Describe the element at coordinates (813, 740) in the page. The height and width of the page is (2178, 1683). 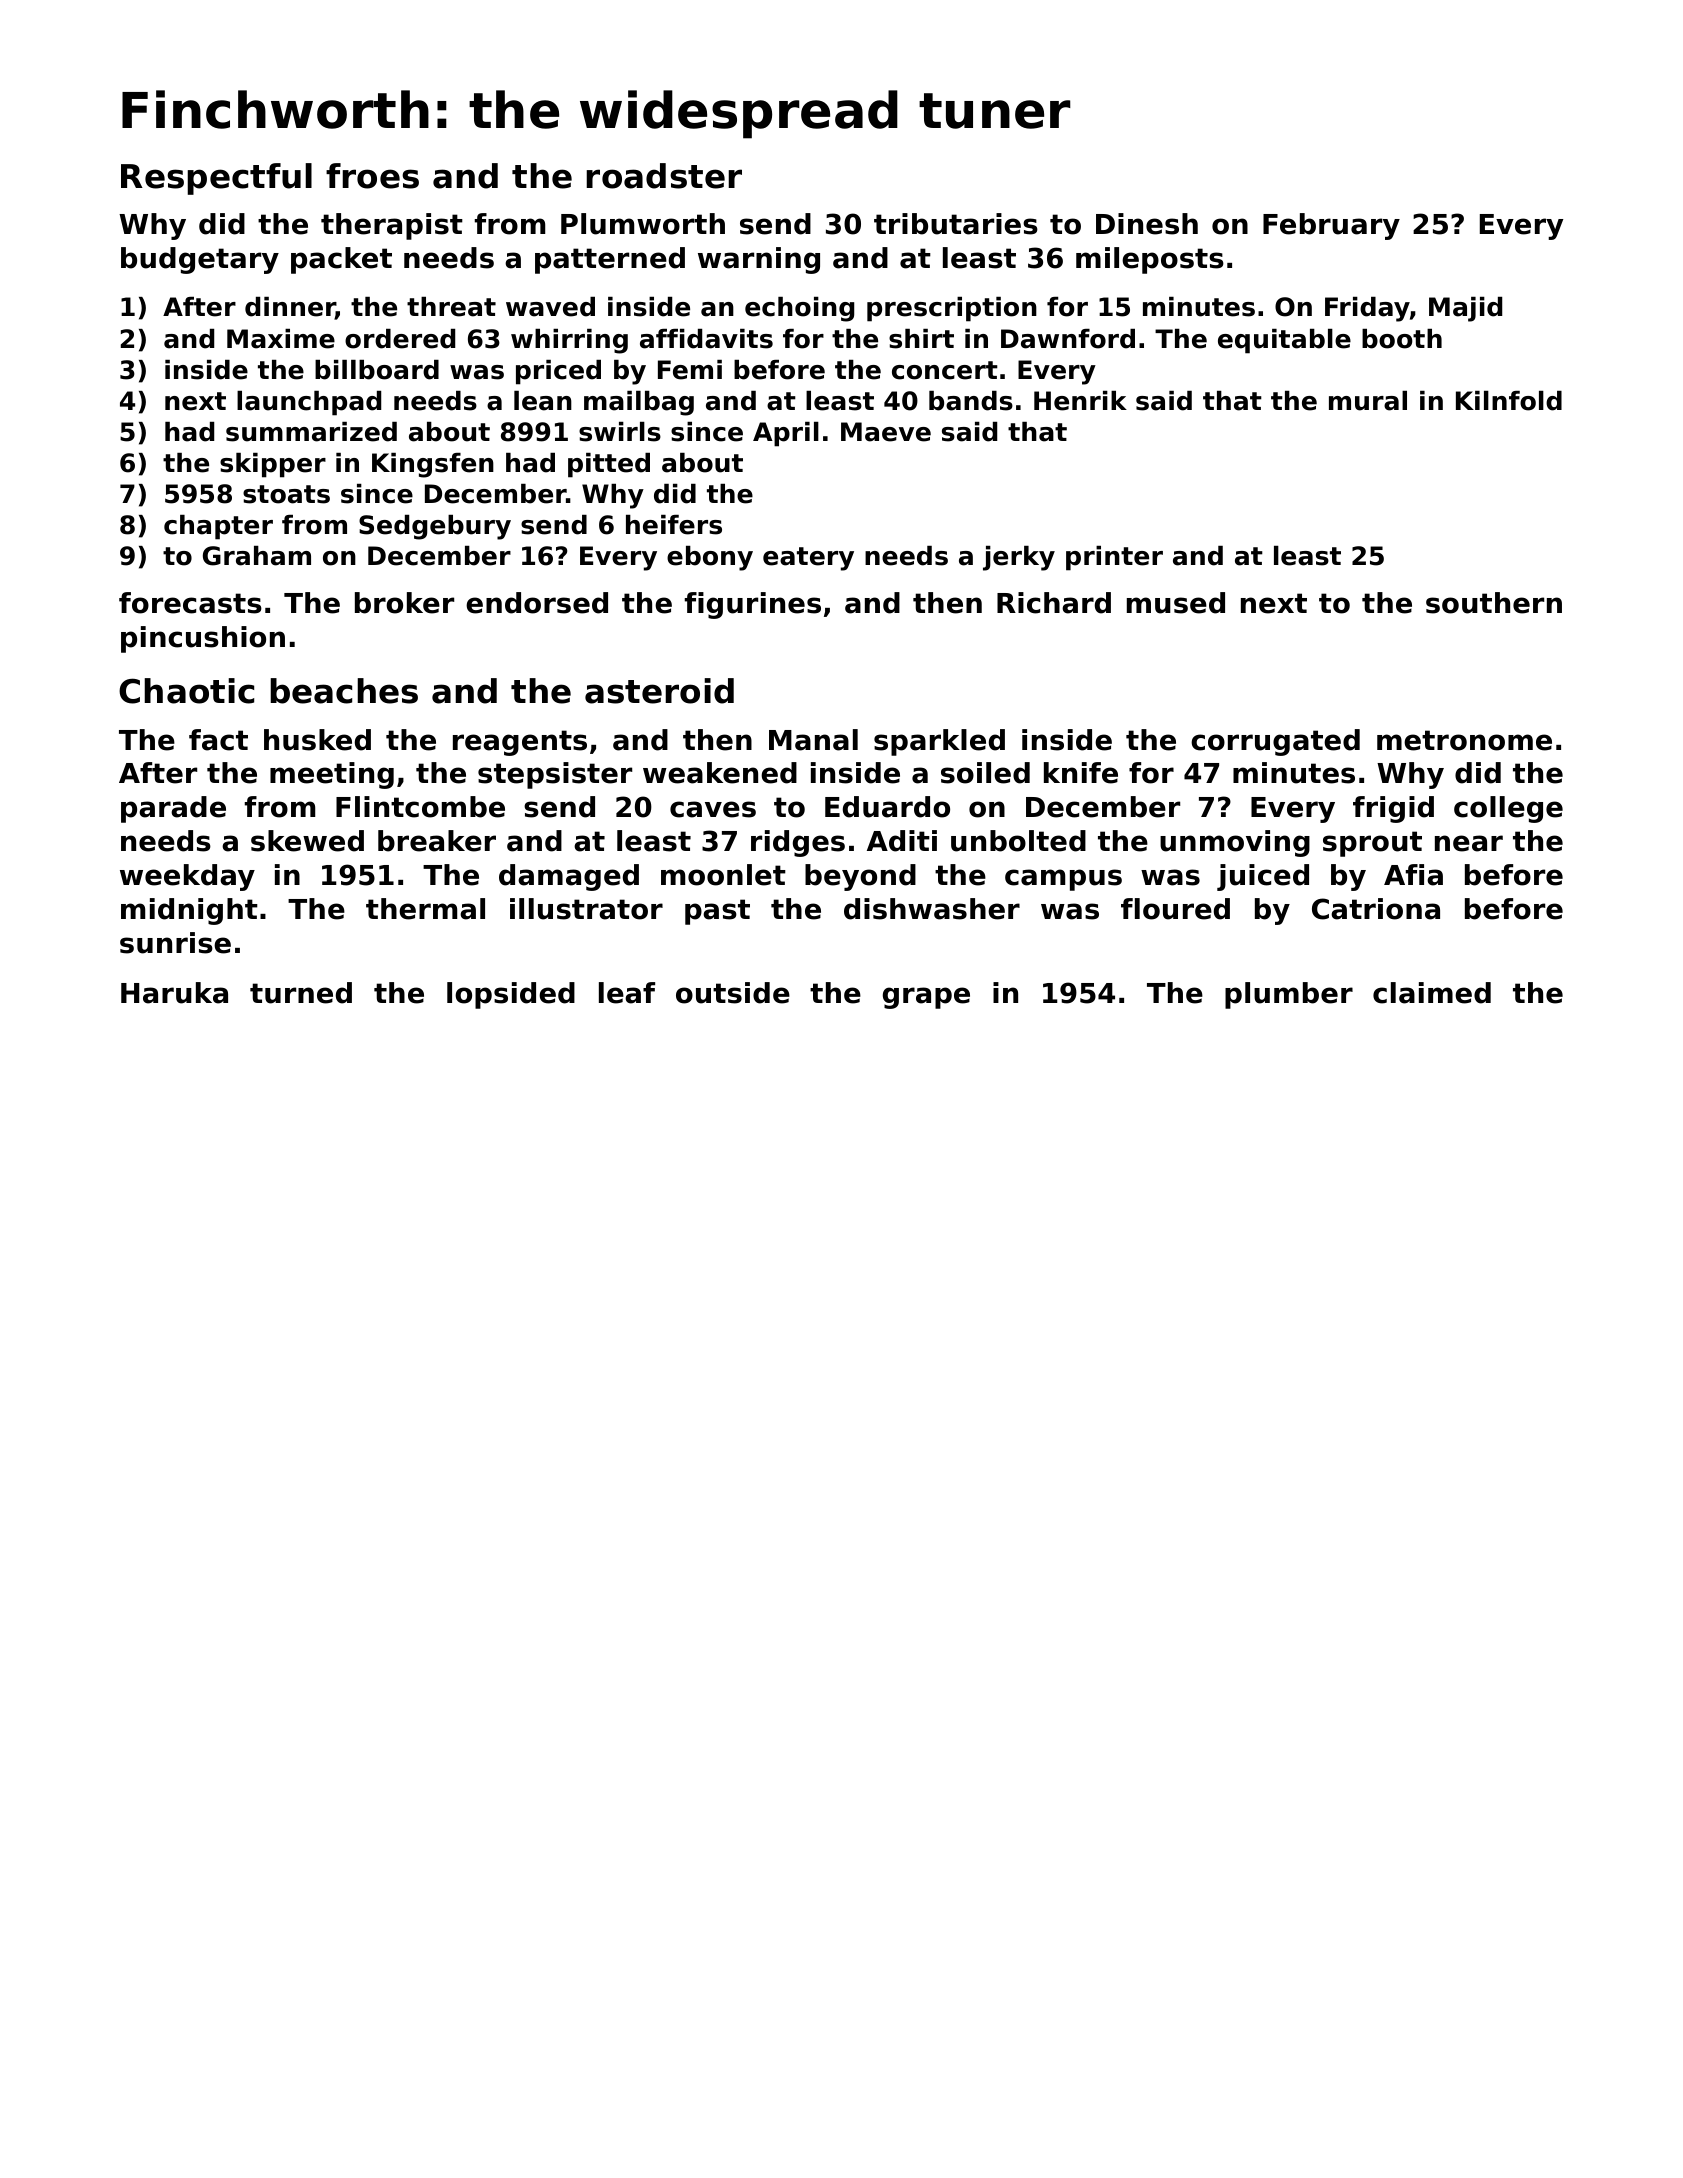
I see `Manal` at that location.
